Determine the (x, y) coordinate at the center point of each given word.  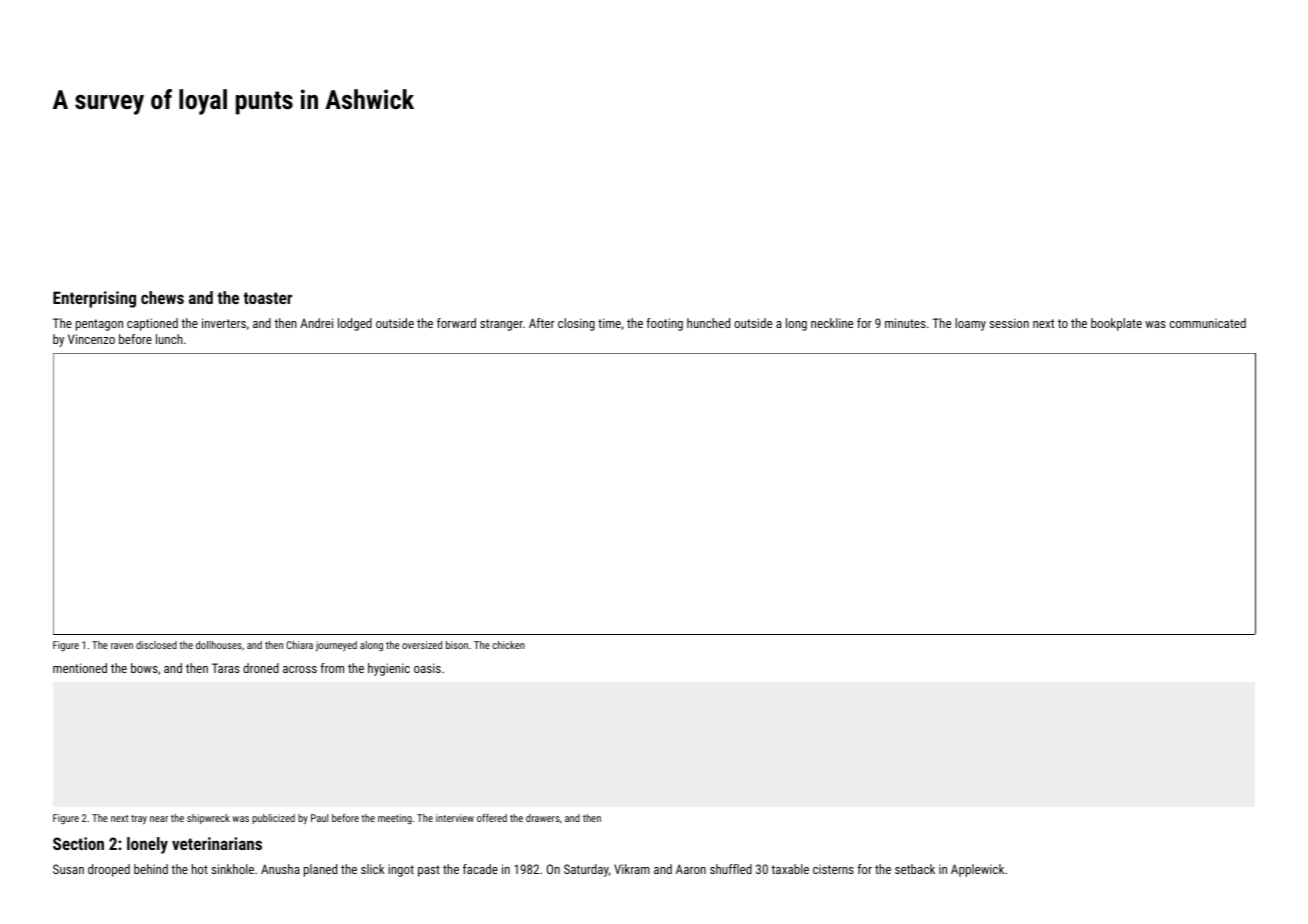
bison (457, 645)
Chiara (299, 645)
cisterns (833, 869)
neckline (832, 323)
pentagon (99, 325)
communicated (1208, 323)
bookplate (1116, 324)
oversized (422, 645)
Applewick (977, 870)
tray (139, 820)
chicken (509, 645)
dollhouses (219, 645)
